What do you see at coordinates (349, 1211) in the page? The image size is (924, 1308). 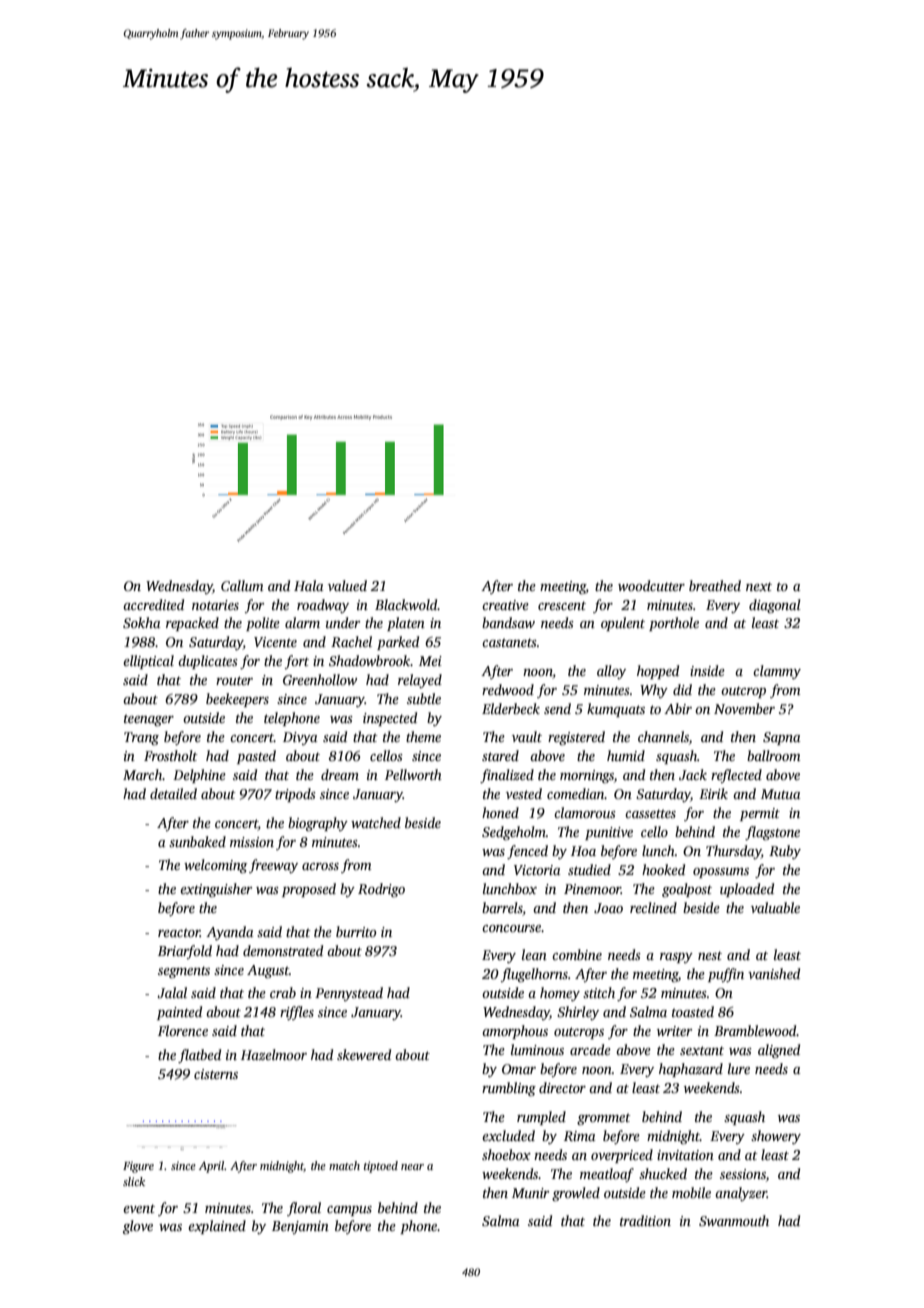 I see `campus` at bounding box center [349, 1211].
